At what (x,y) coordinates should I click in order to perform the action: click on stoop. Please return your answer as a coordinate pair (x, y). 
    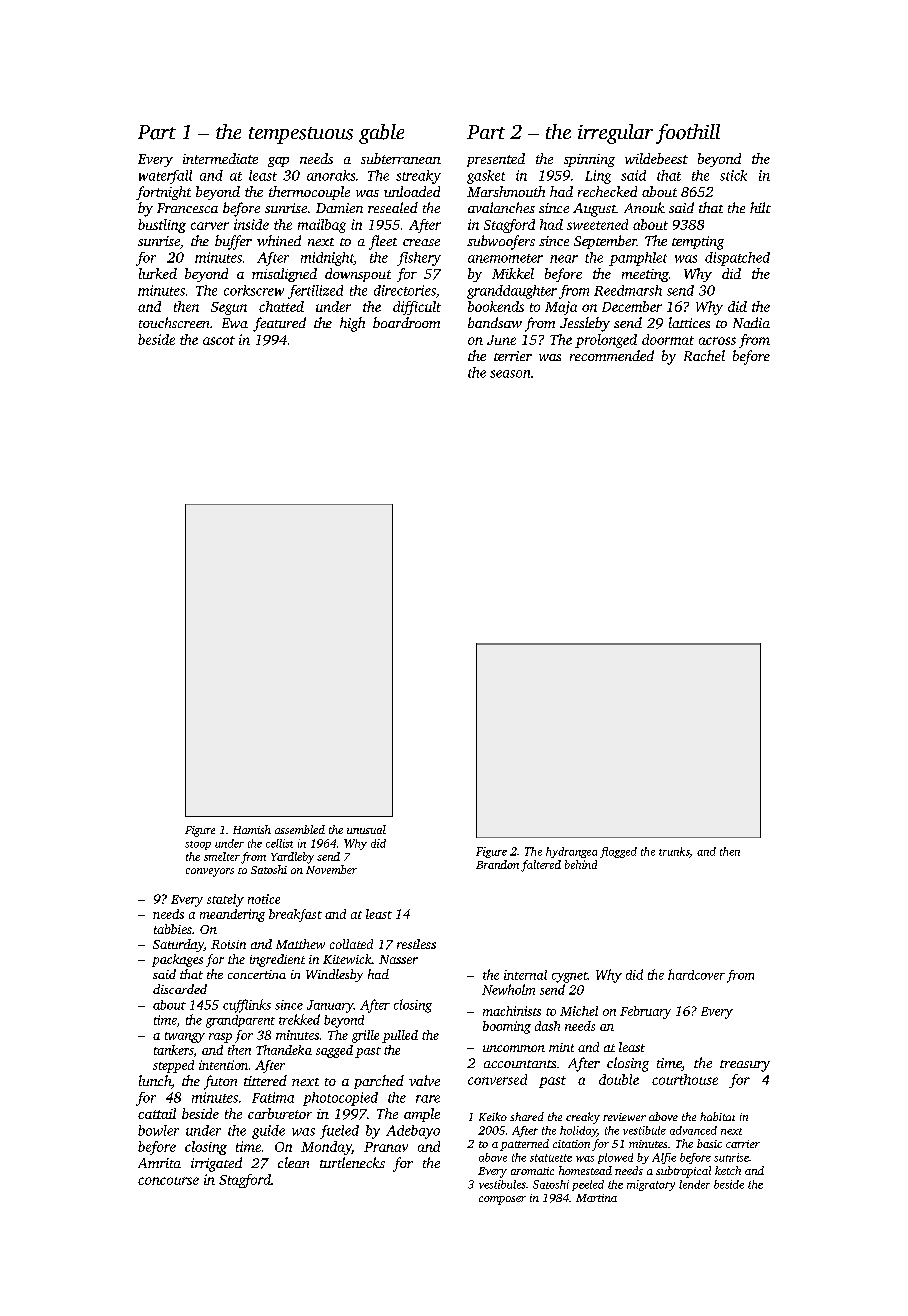
    Looking at the image, I should click on (198, 845).
